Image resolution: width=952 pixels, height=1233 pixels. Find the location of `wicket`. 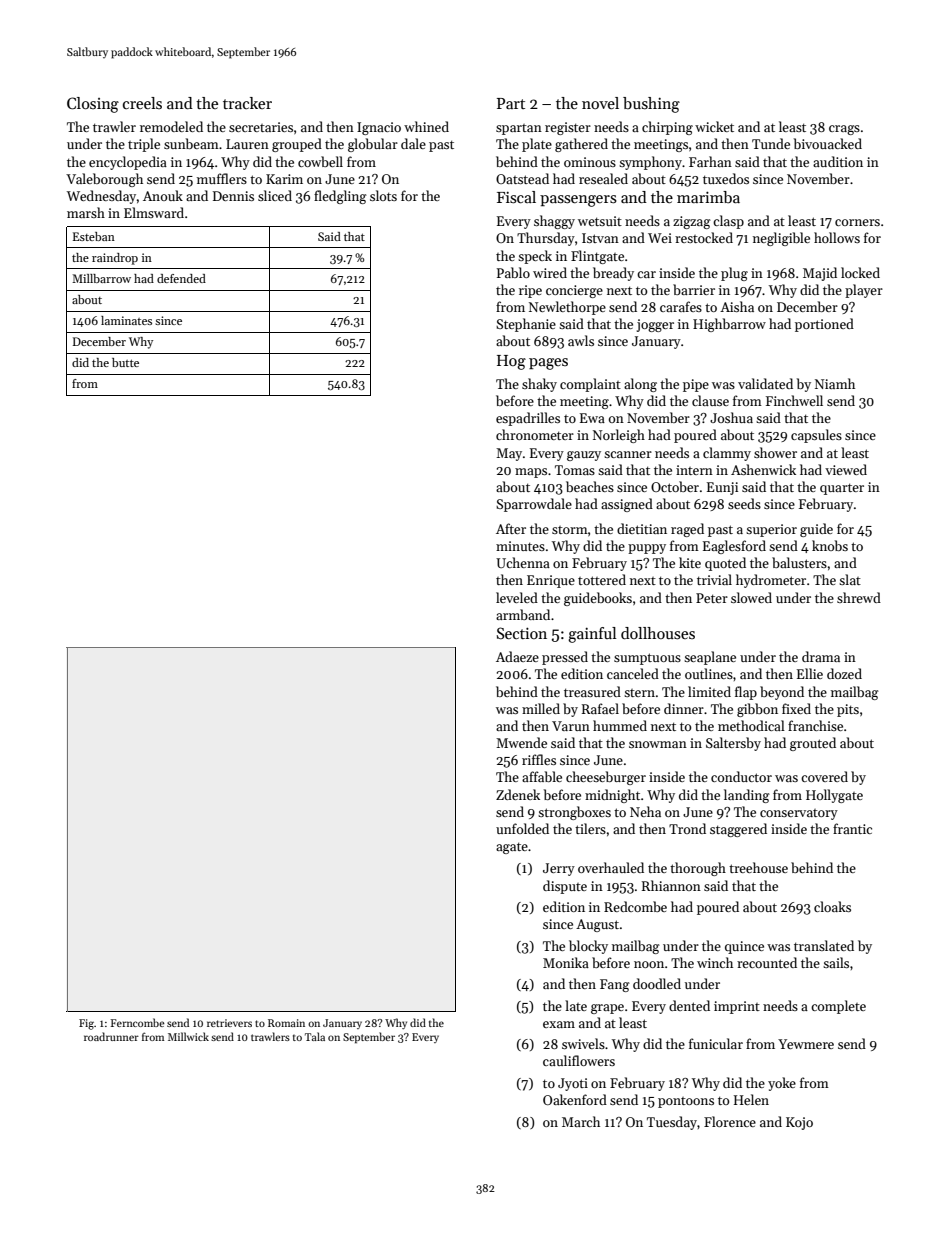

wicket is located at coordinates (714, 126).
